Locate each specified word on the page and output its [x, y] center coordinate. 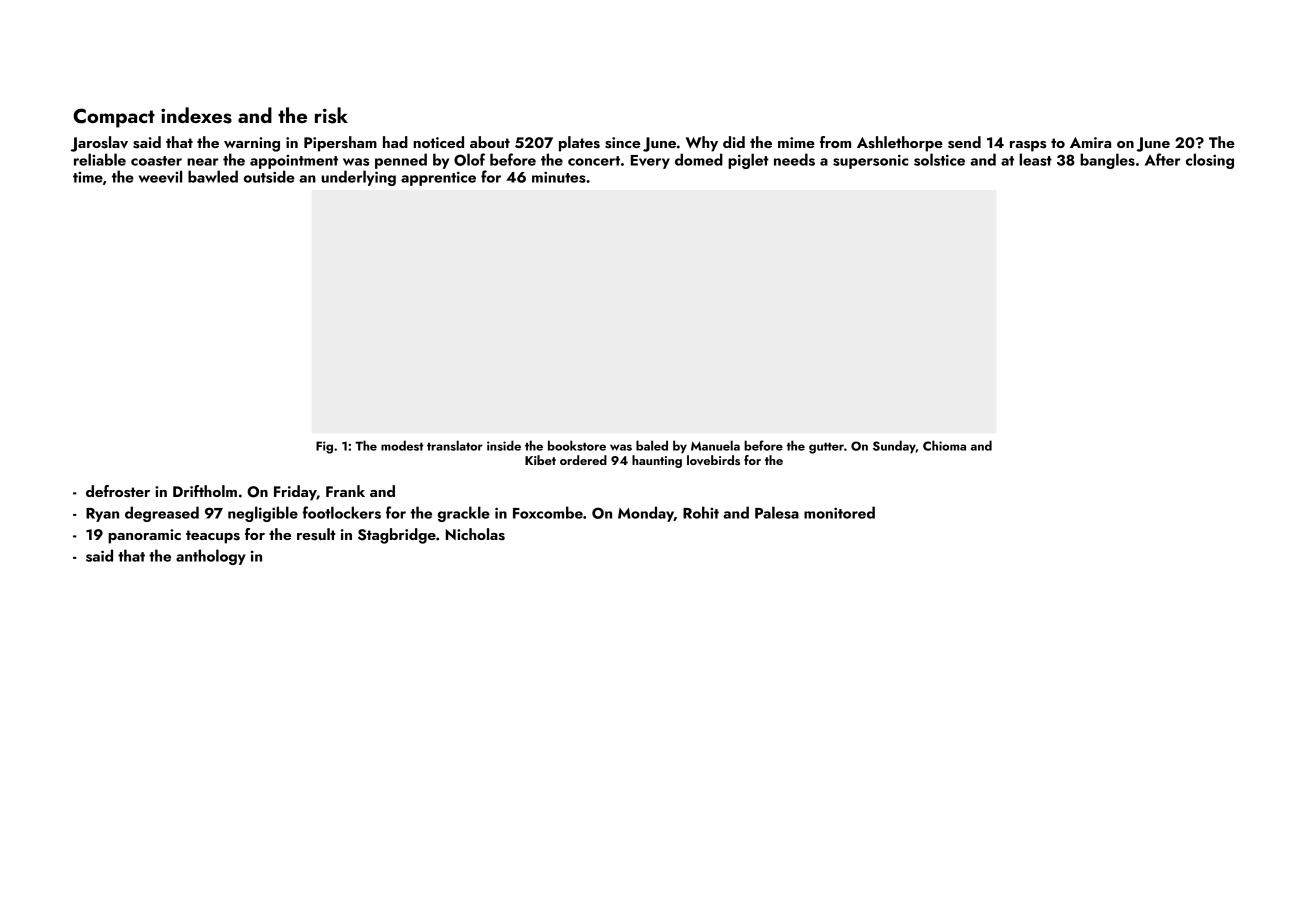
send [964, 142]
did [734, 142]
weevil [160, 176]
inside [504, 445]
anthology [211, 557]
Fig [324, 447]
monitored [839, 512]
